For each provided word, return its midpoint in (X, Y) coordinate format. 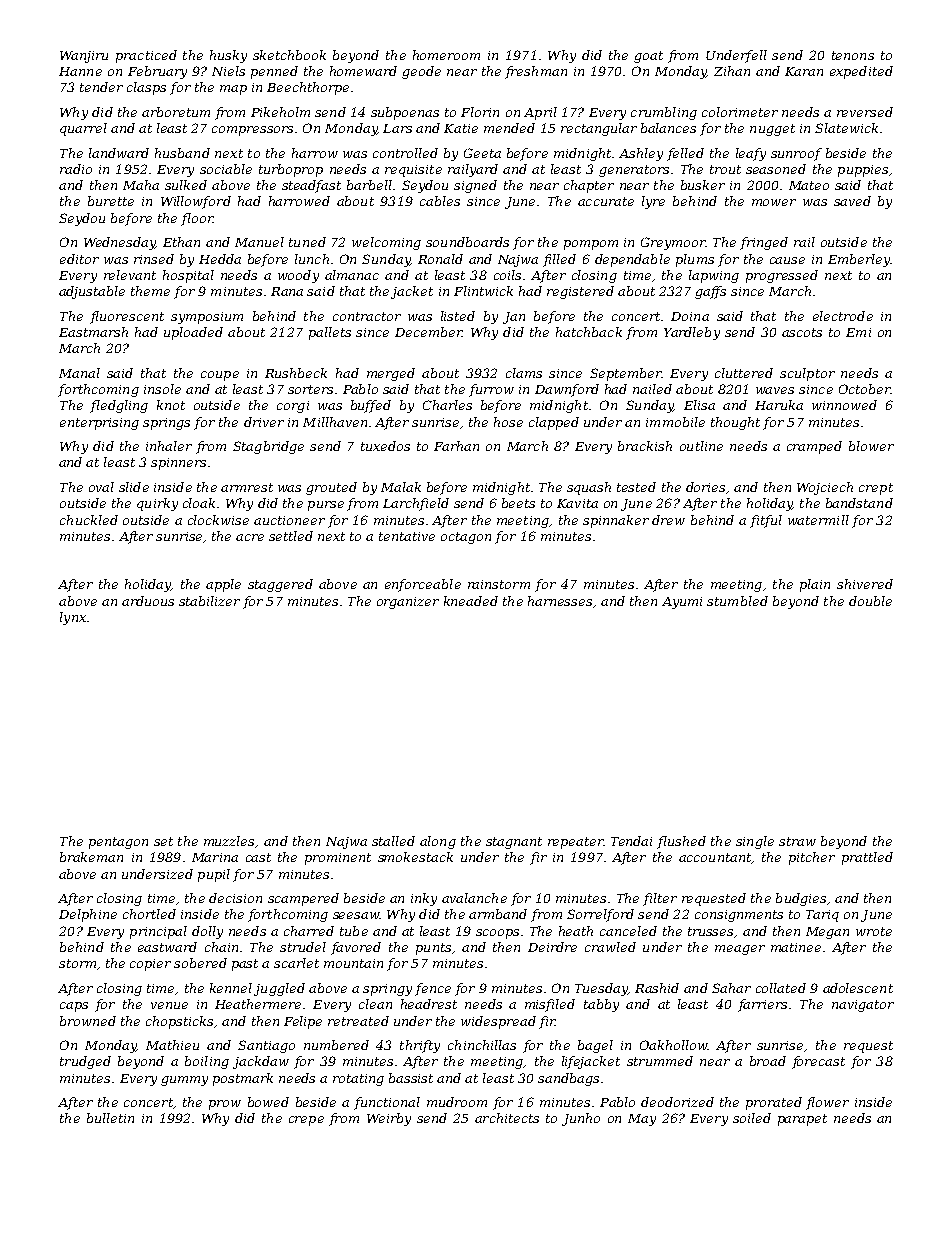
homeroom (446, 55)
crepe (306, 1121)
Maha (141, 185)
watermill (818, 520)
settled (291, 536)
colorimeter (740, 112)
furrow (491, 390)
